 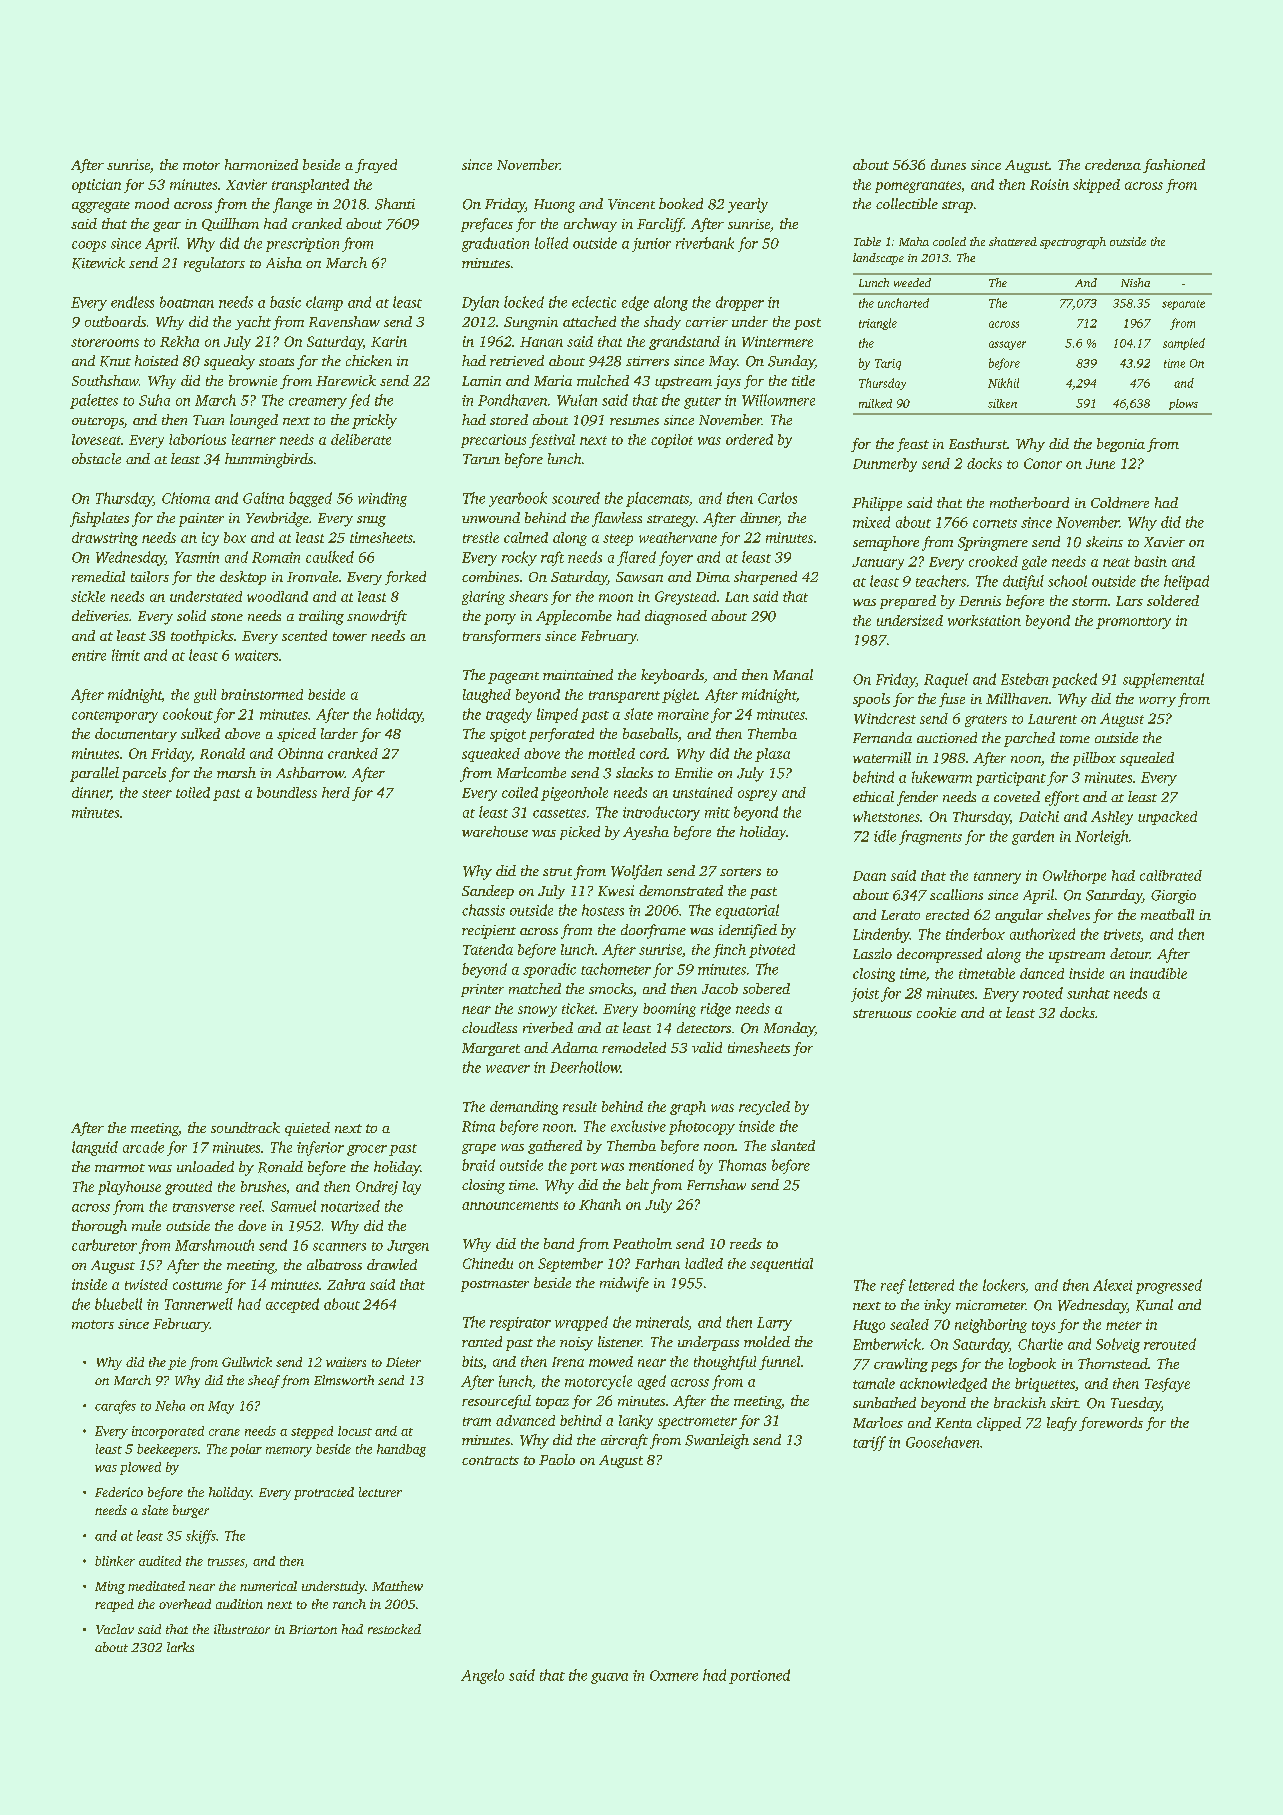 What do you see at coordinates (339, 733) in the screenshot?
I see `larder` at bounding box center [339, 733].
